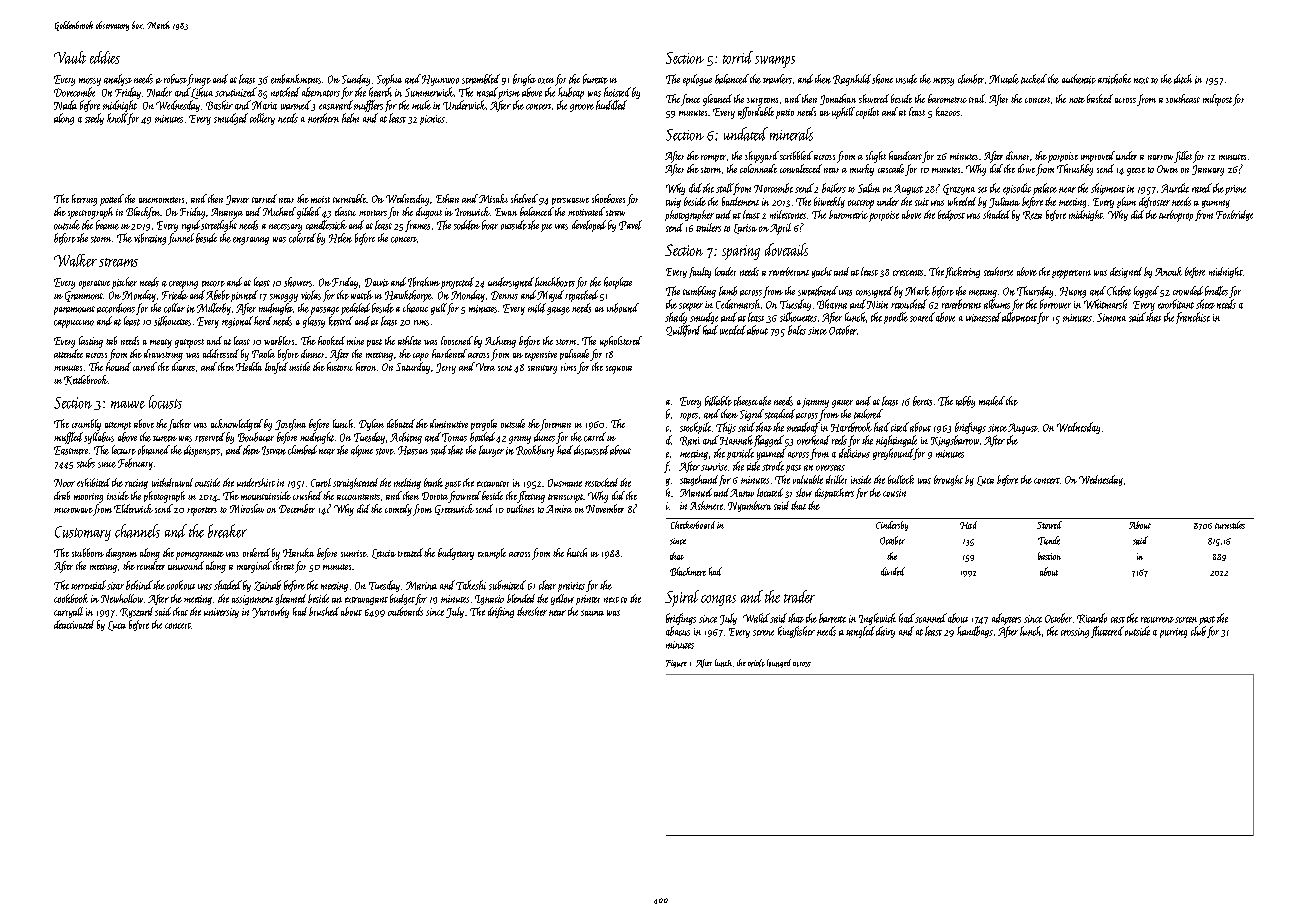  What do you see at coordinates (676, 664) in the image?
I see `Figure` at bounding box center [676, 664].
